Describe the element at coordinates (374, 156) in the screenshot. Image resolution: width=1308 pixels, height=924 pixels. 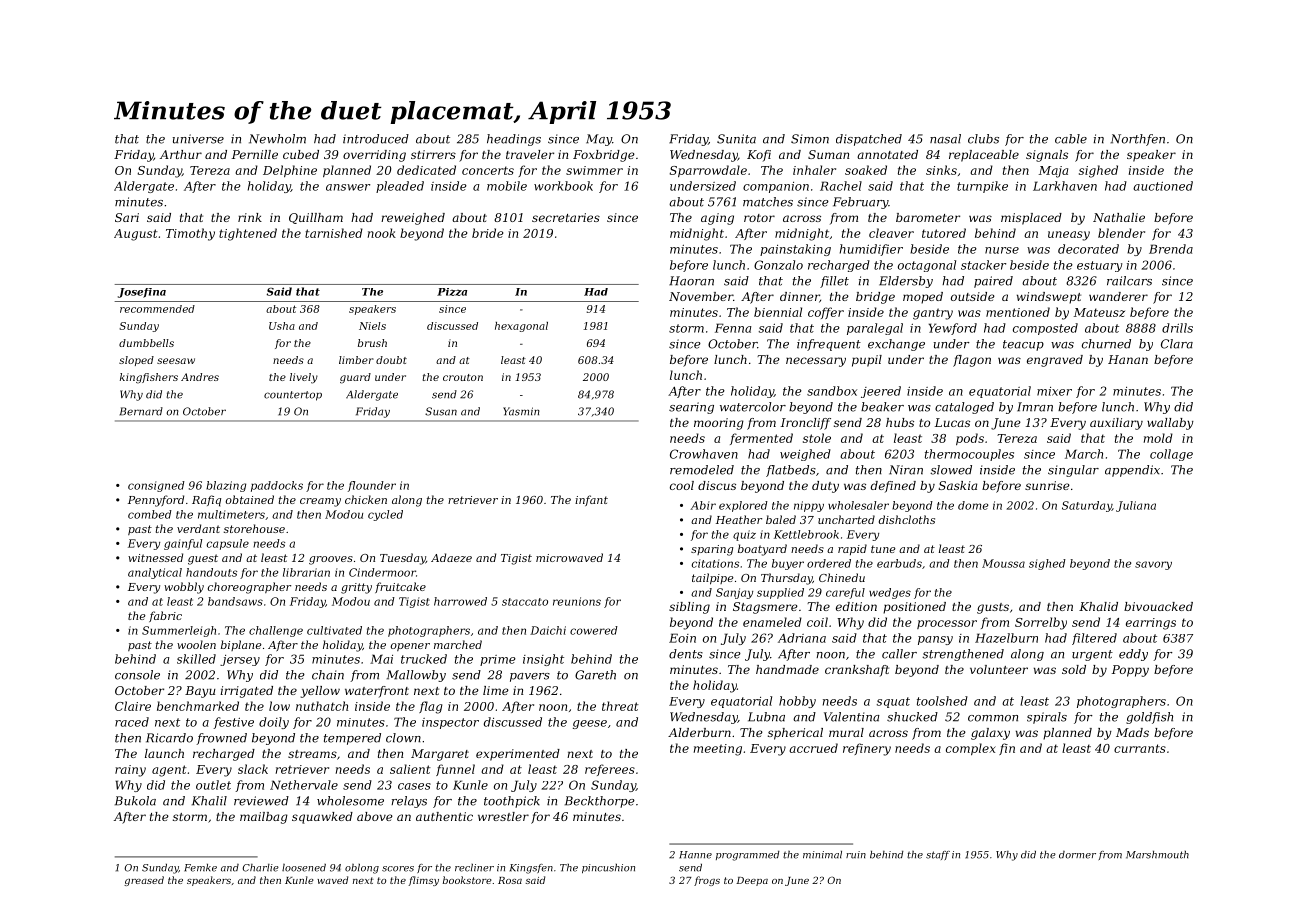
I see `overriding` at that location.
